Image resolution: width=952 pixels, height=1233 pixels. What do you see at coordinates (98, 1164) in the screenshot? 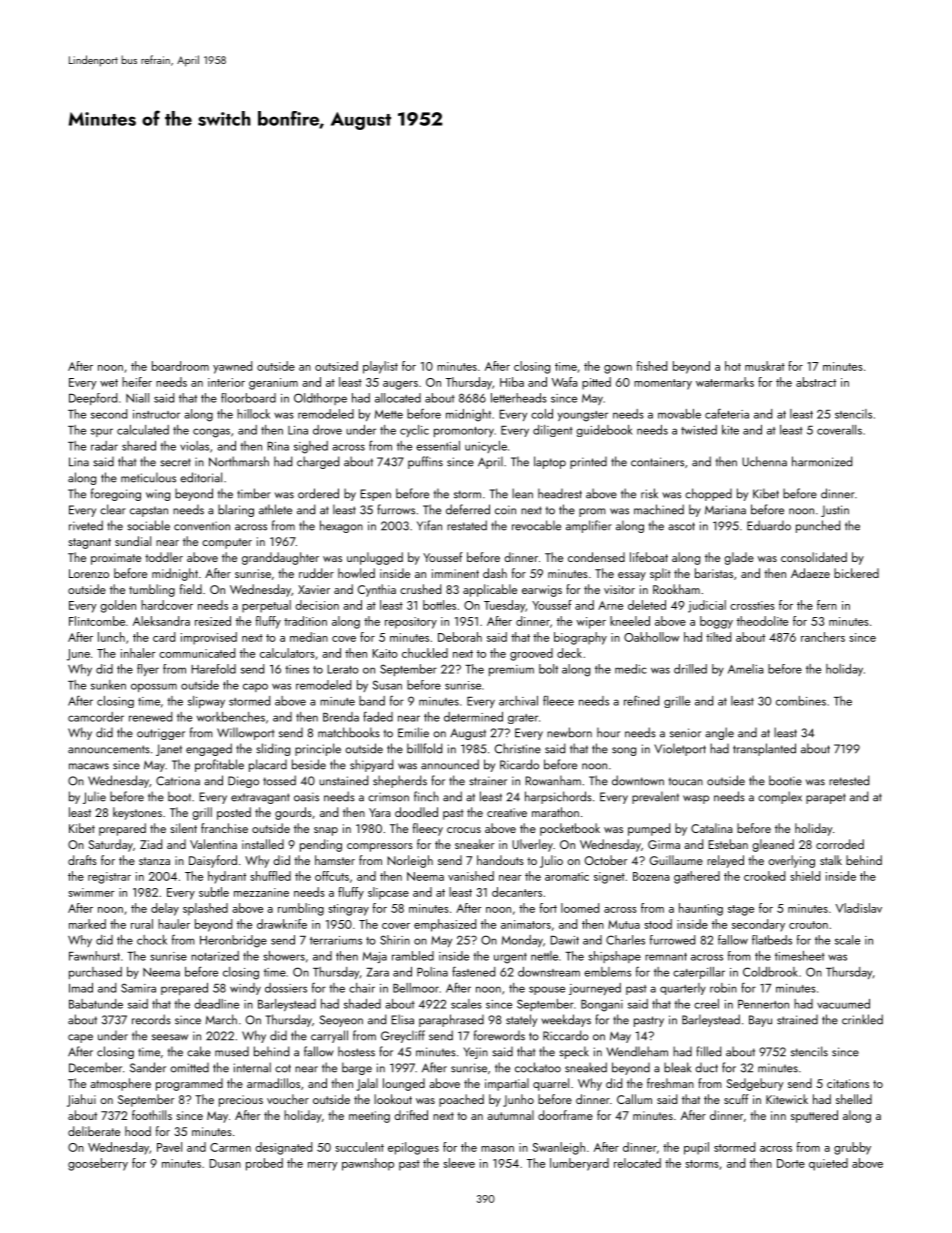
I see `gooseberry` at bounding box center [98, 1164].
